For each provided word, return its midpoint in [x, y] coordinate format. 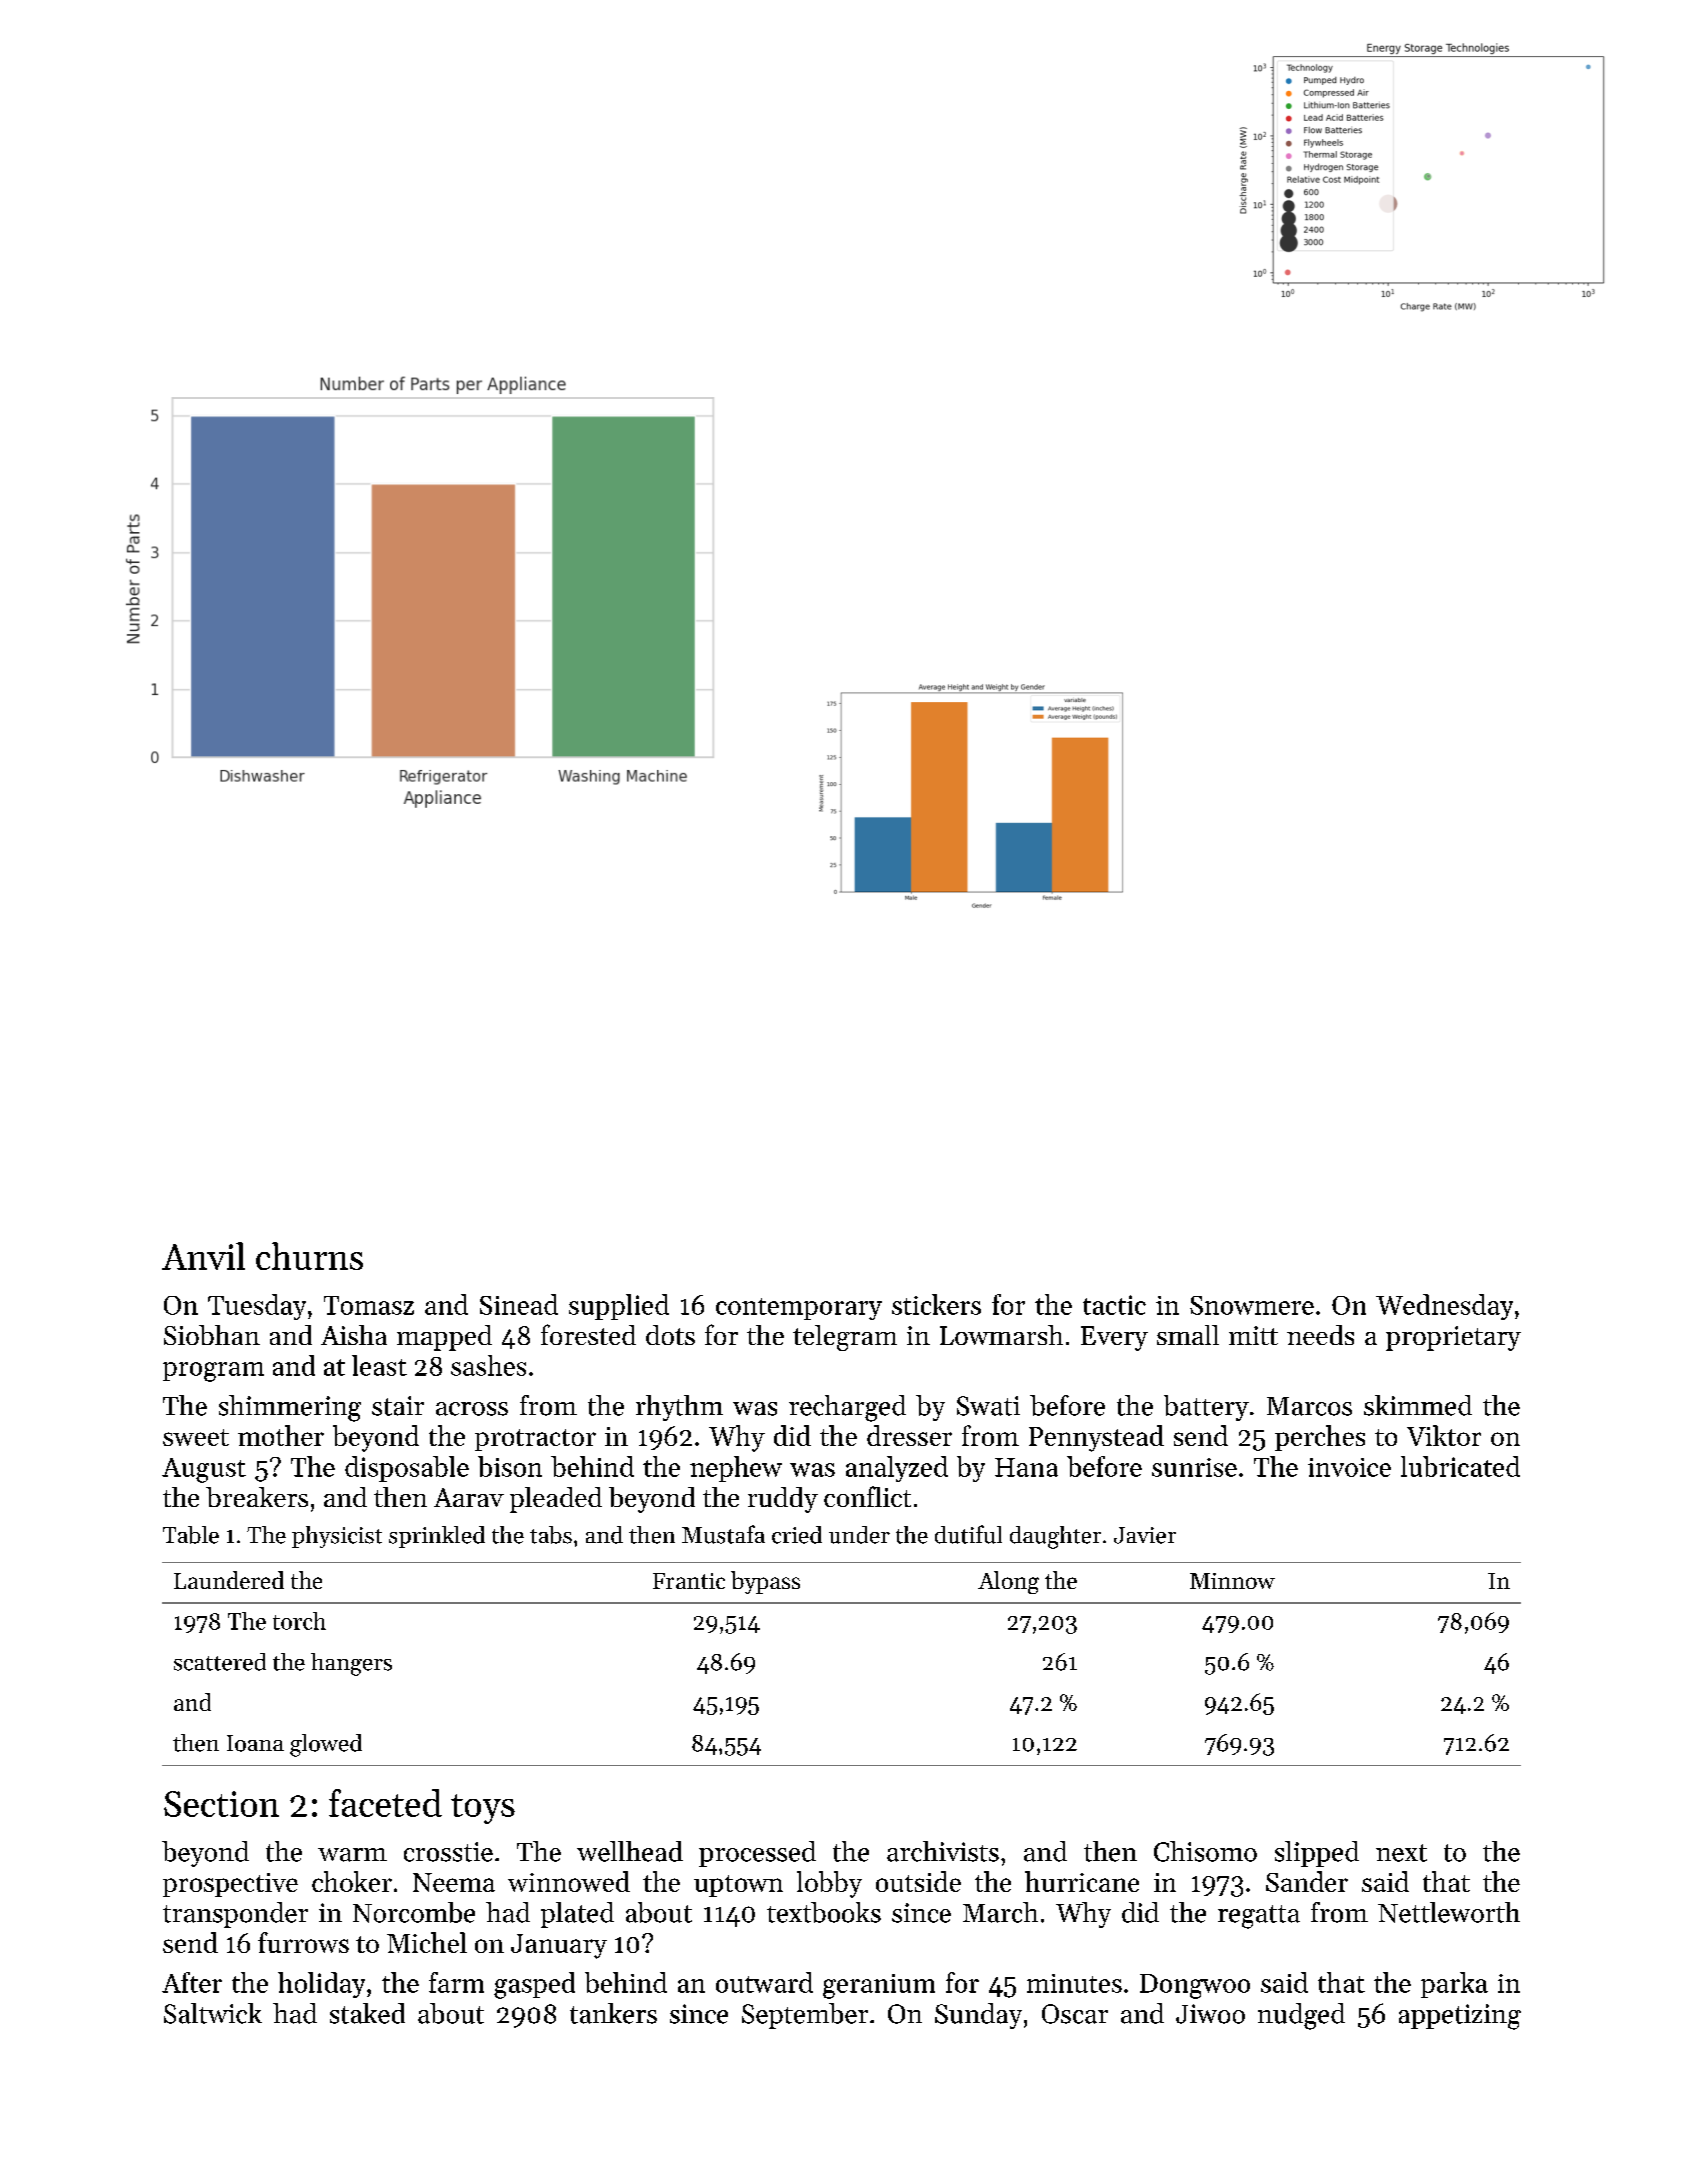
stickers [936, 1304]
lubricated [1460, 1466]
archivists [943, 1851]
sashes [488, 1365]
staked [367, 2013]
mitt [1253, 1335]
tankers [613, 2013]
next [1401, 1853]
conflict [867, 1496]
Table [191, 1535]
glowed [326, 1745]
